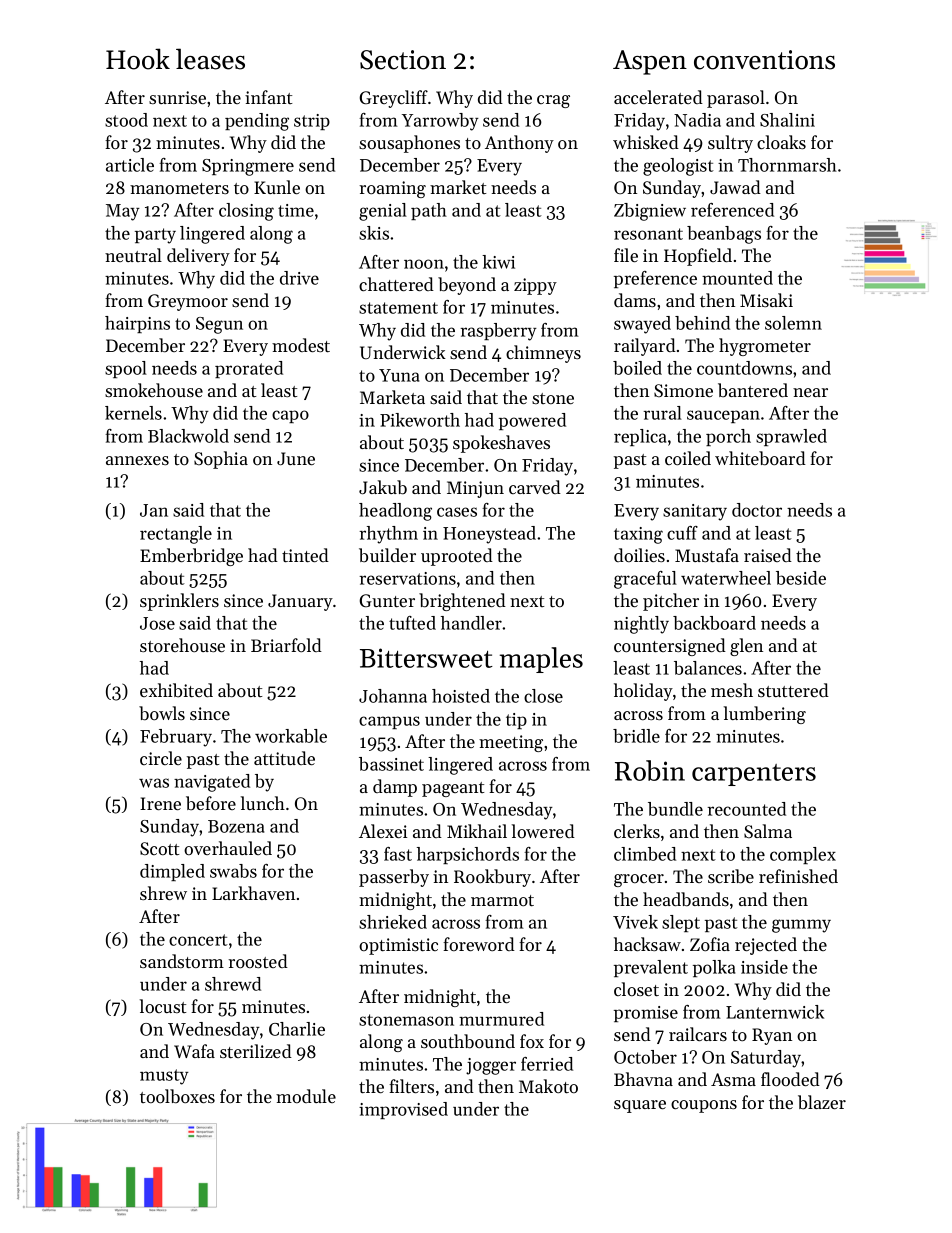 The image size is (952, 1233). I want to click on Mustafa, so click(707, 555).
